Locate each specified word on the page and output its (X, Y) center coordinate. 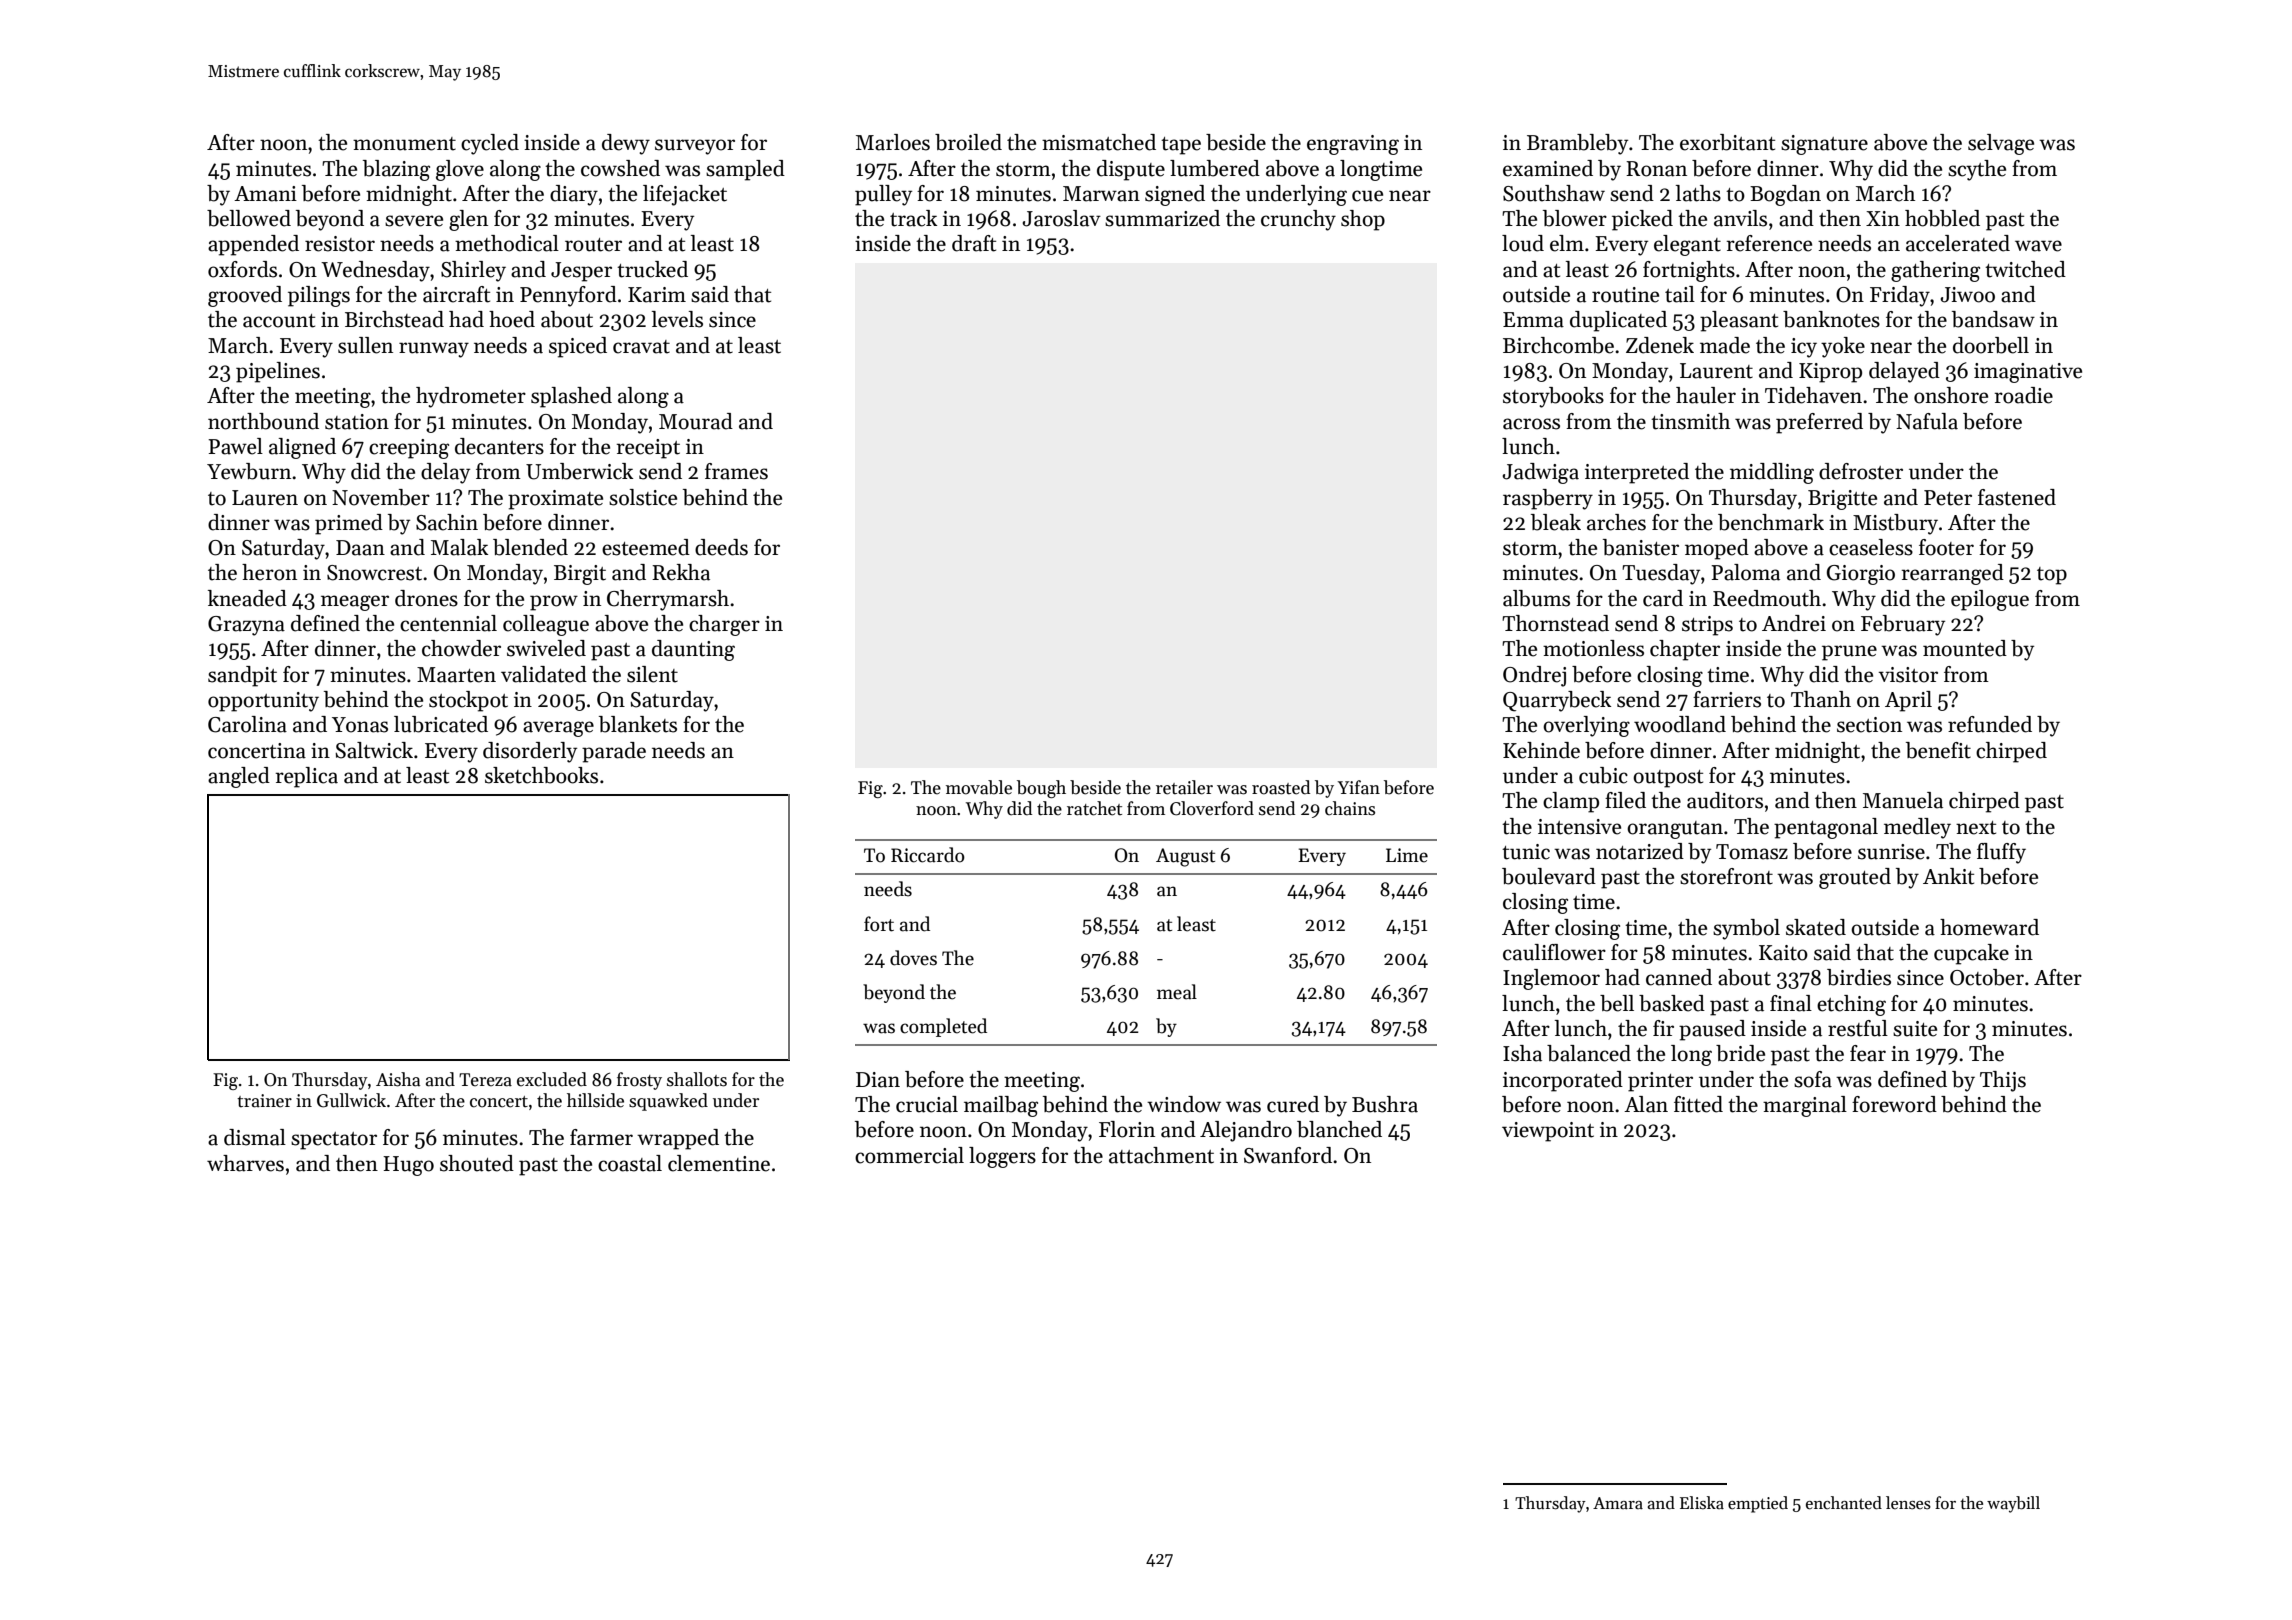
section (1869, 725)
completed (943, 1027)
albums (1536, 598)
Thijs (2003, 1081)
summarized (1162, 218)
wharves (245, 1163)
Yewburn (249, 471)
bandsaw (1993, 319)
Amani (265, 194)
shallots (697, 1079)
